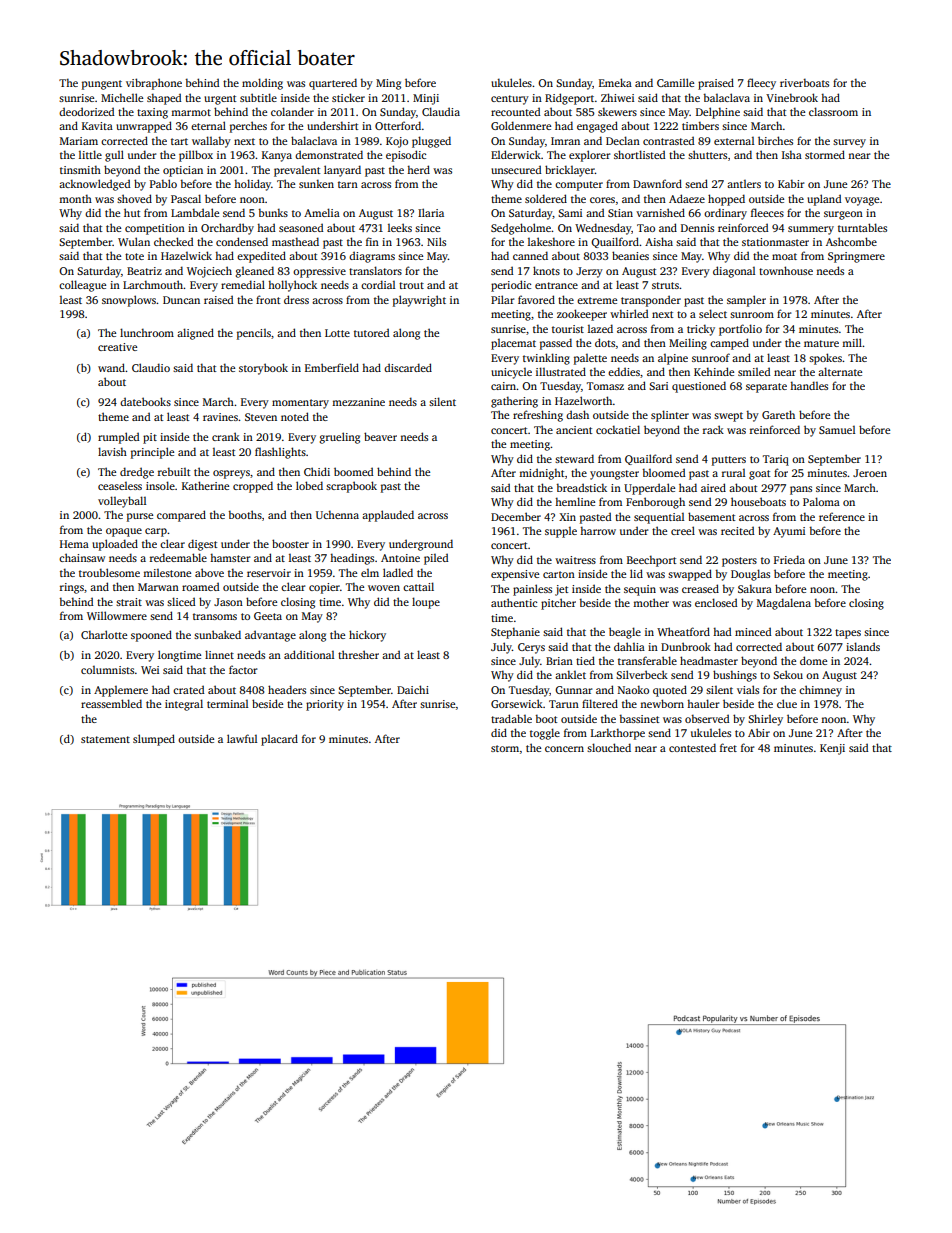  Describe the element at coordinates (503, 386) in the screenshot. I see `cairn` at that location.
